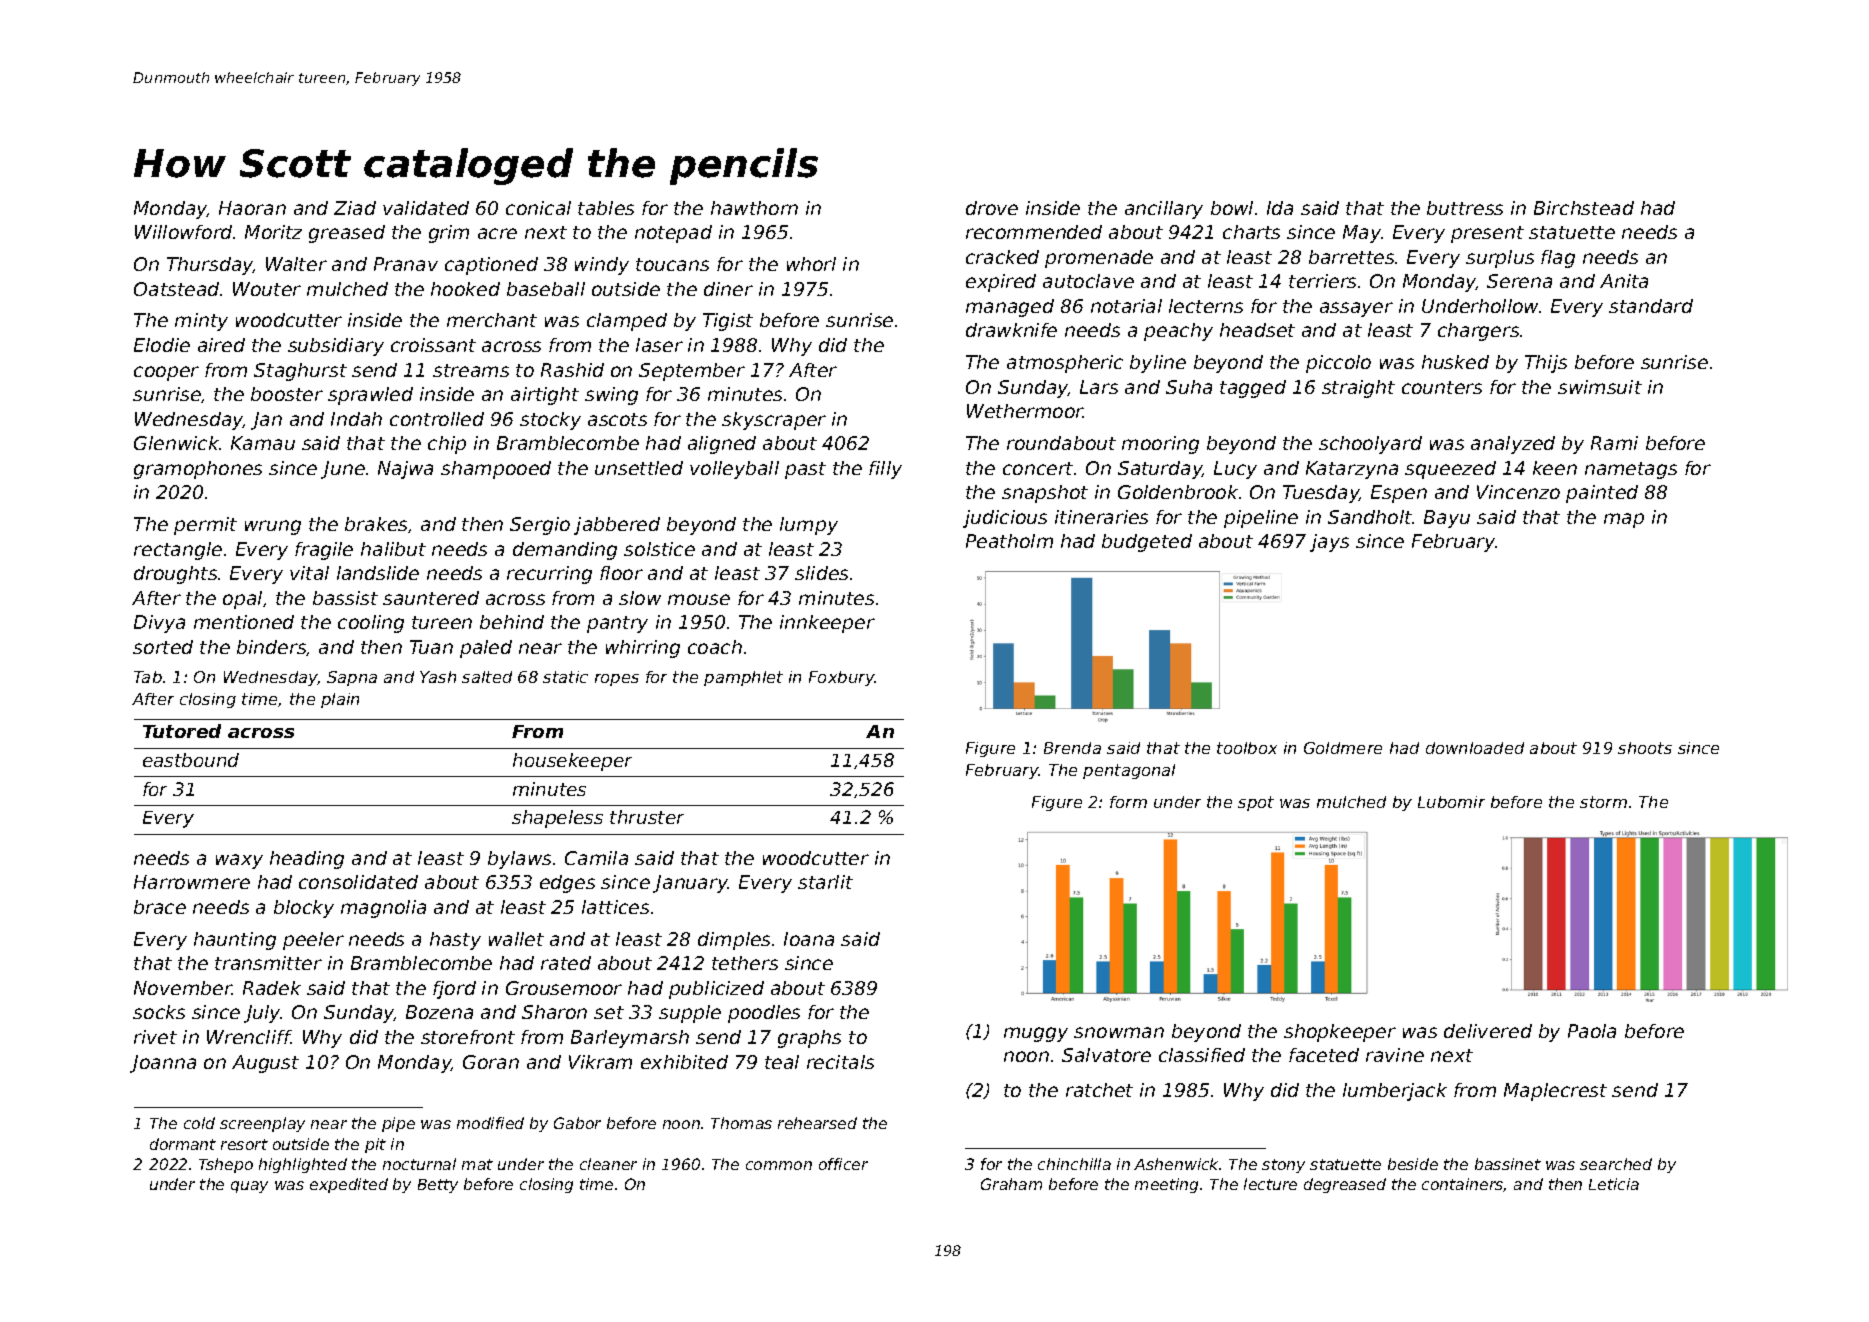 The height and width of the screenshot is (1322, 1869). What do you see at coordinates (307, 860) in the screenshot?
I see `heading` at bounding box center [307, 860].
